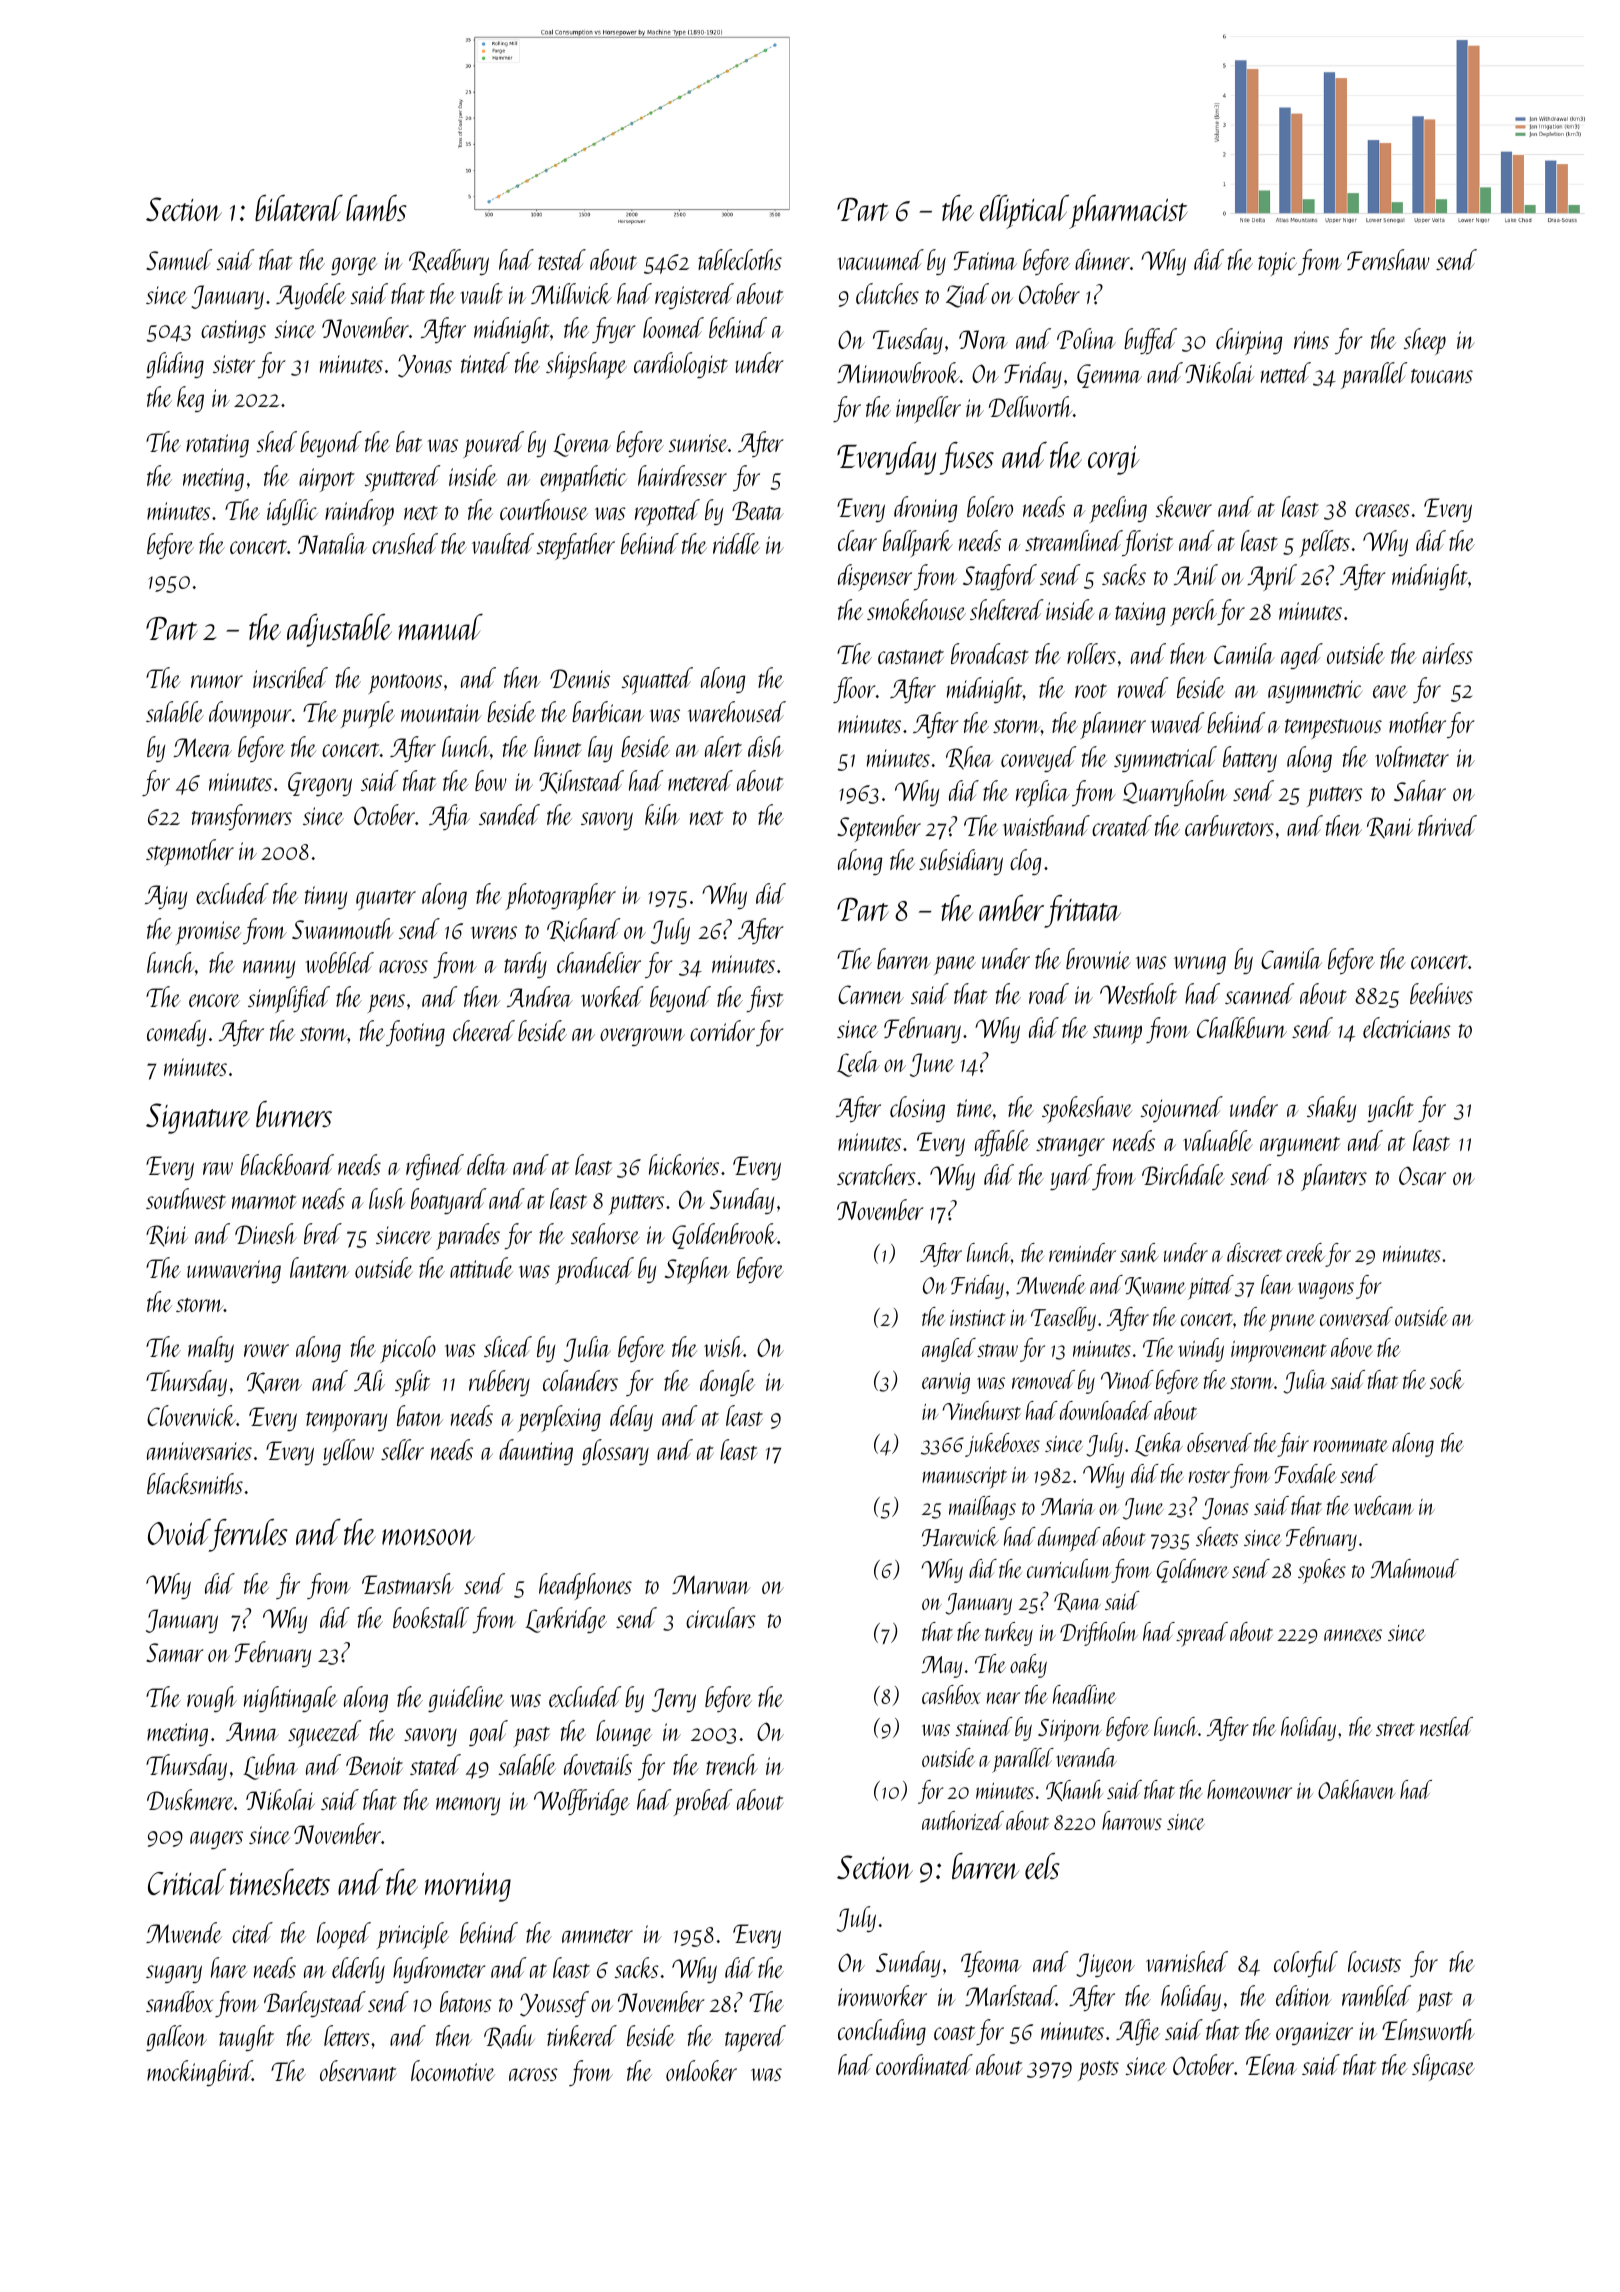  Describe the element at coordinates (673, 327) in the image. I see `loomed` at that location.
